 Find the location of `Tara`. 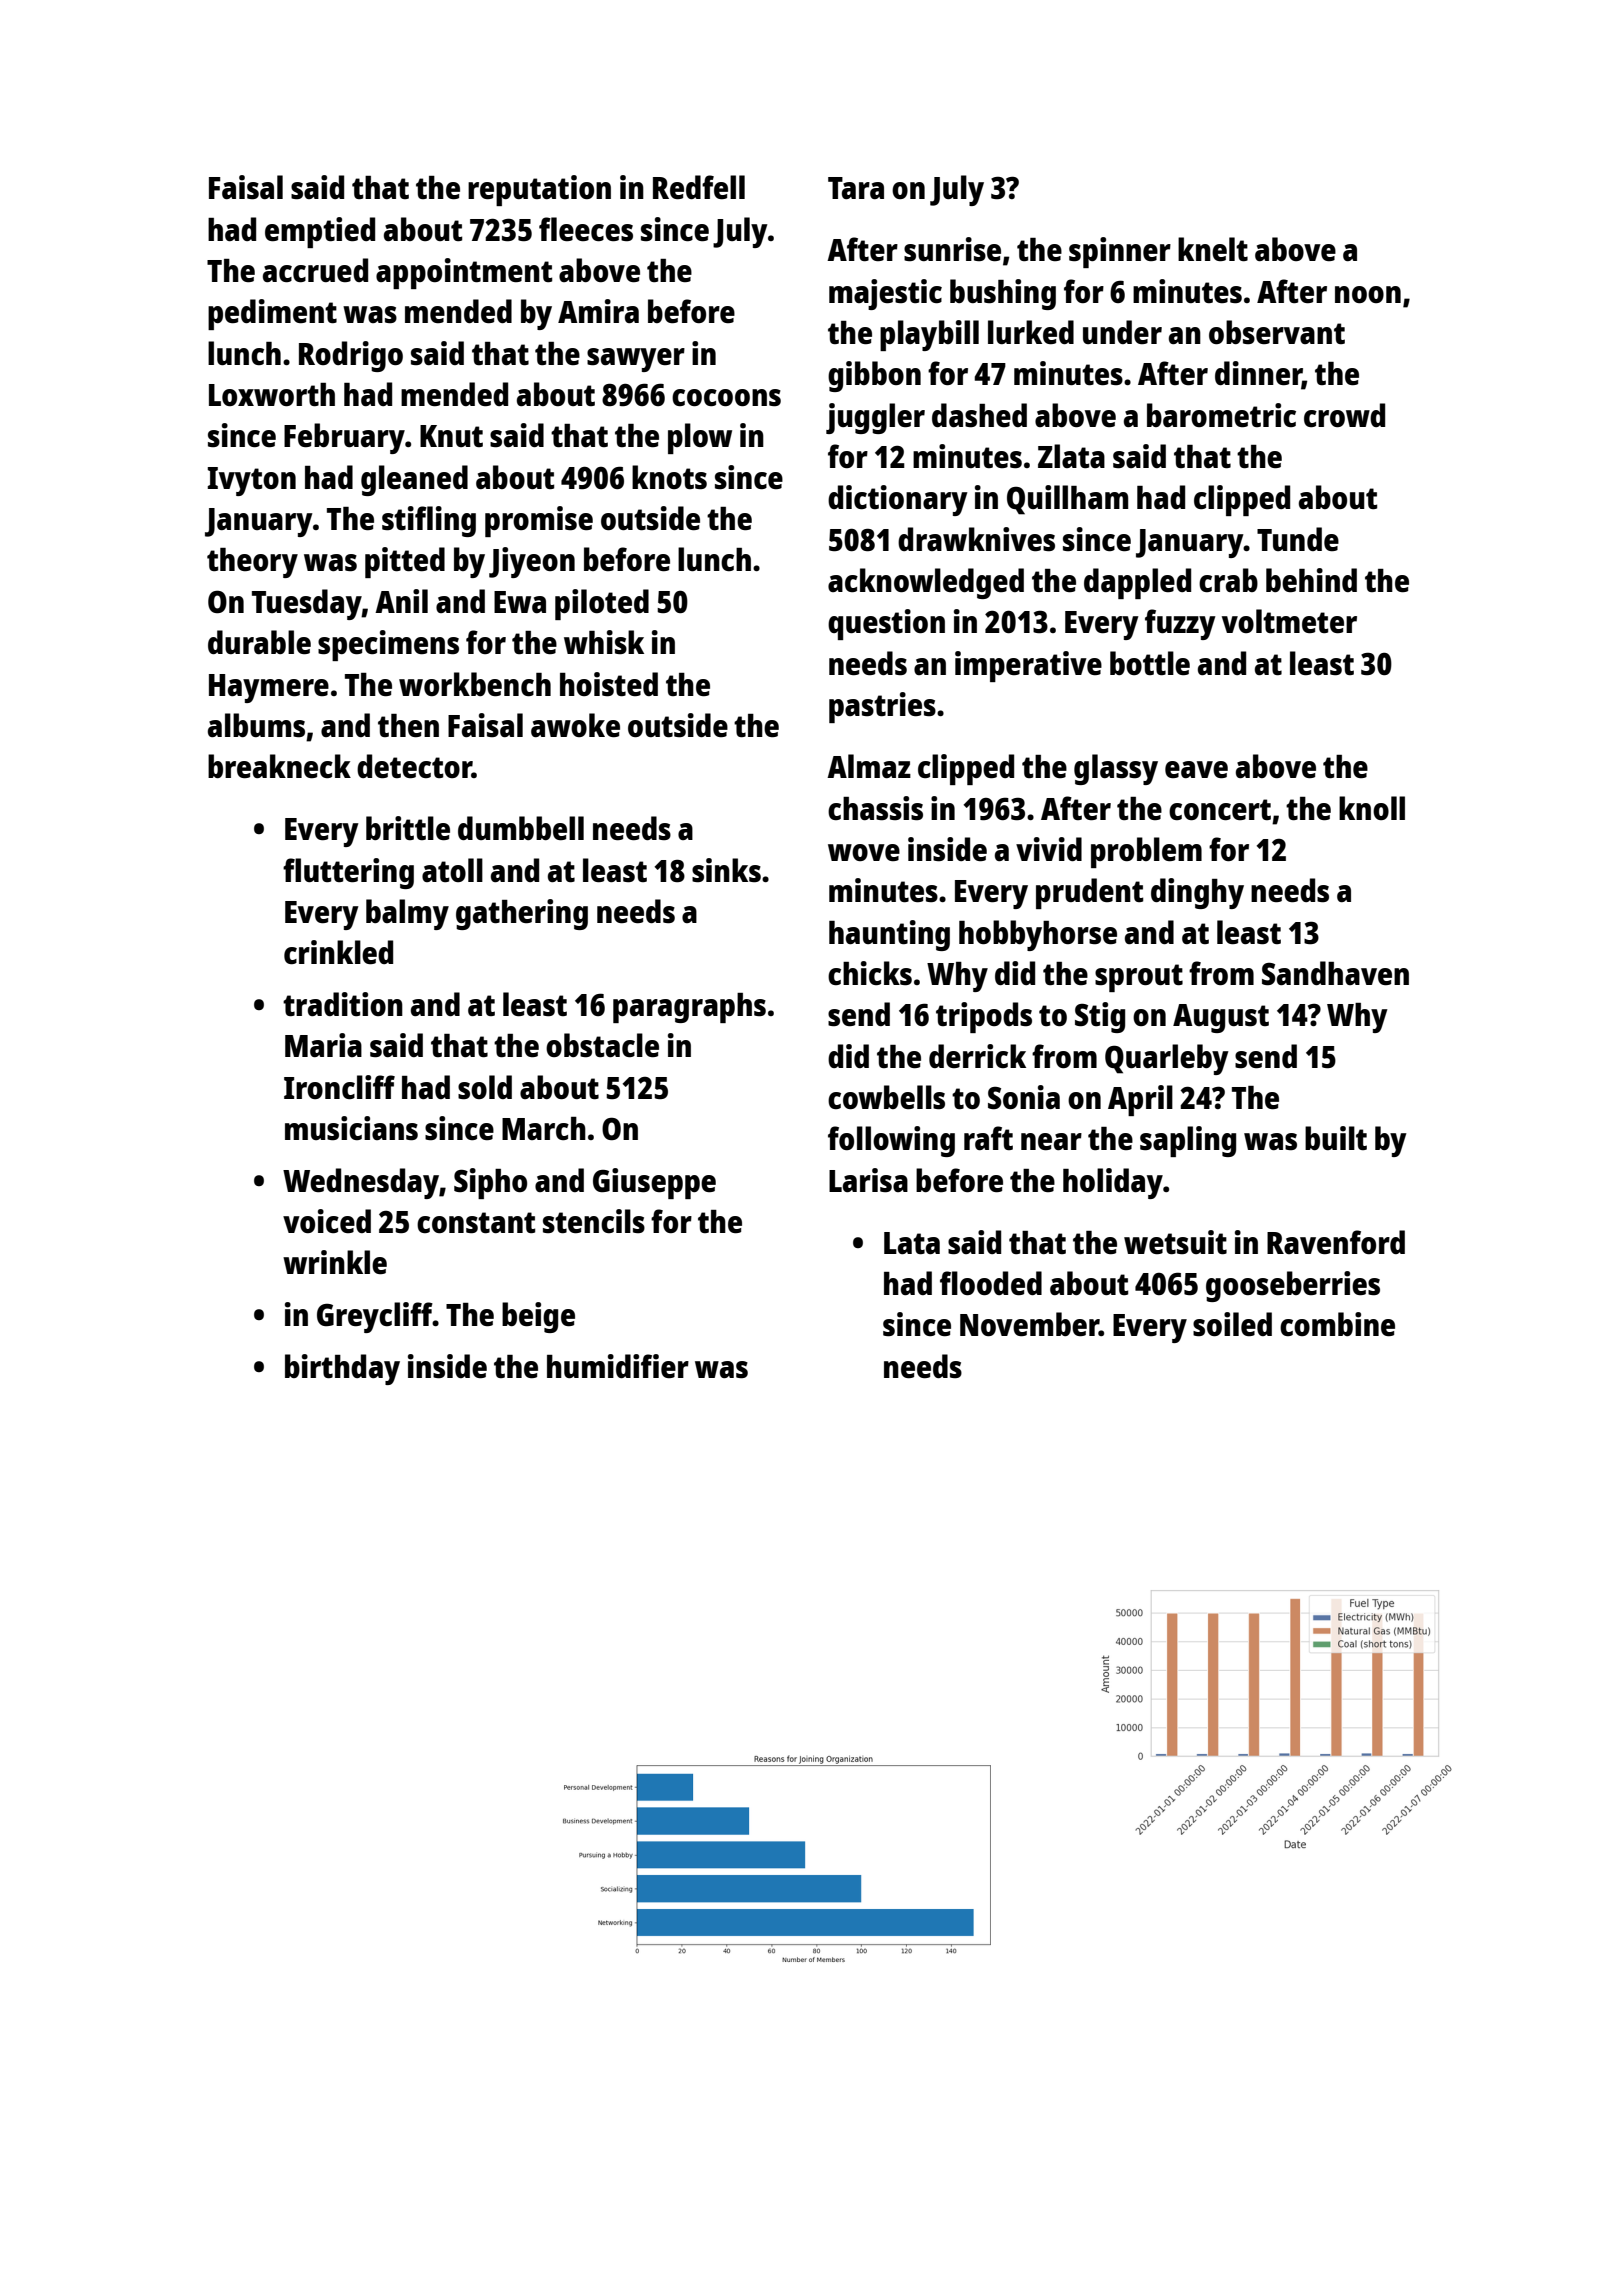

Tara is located at coordinates (856, 188).
